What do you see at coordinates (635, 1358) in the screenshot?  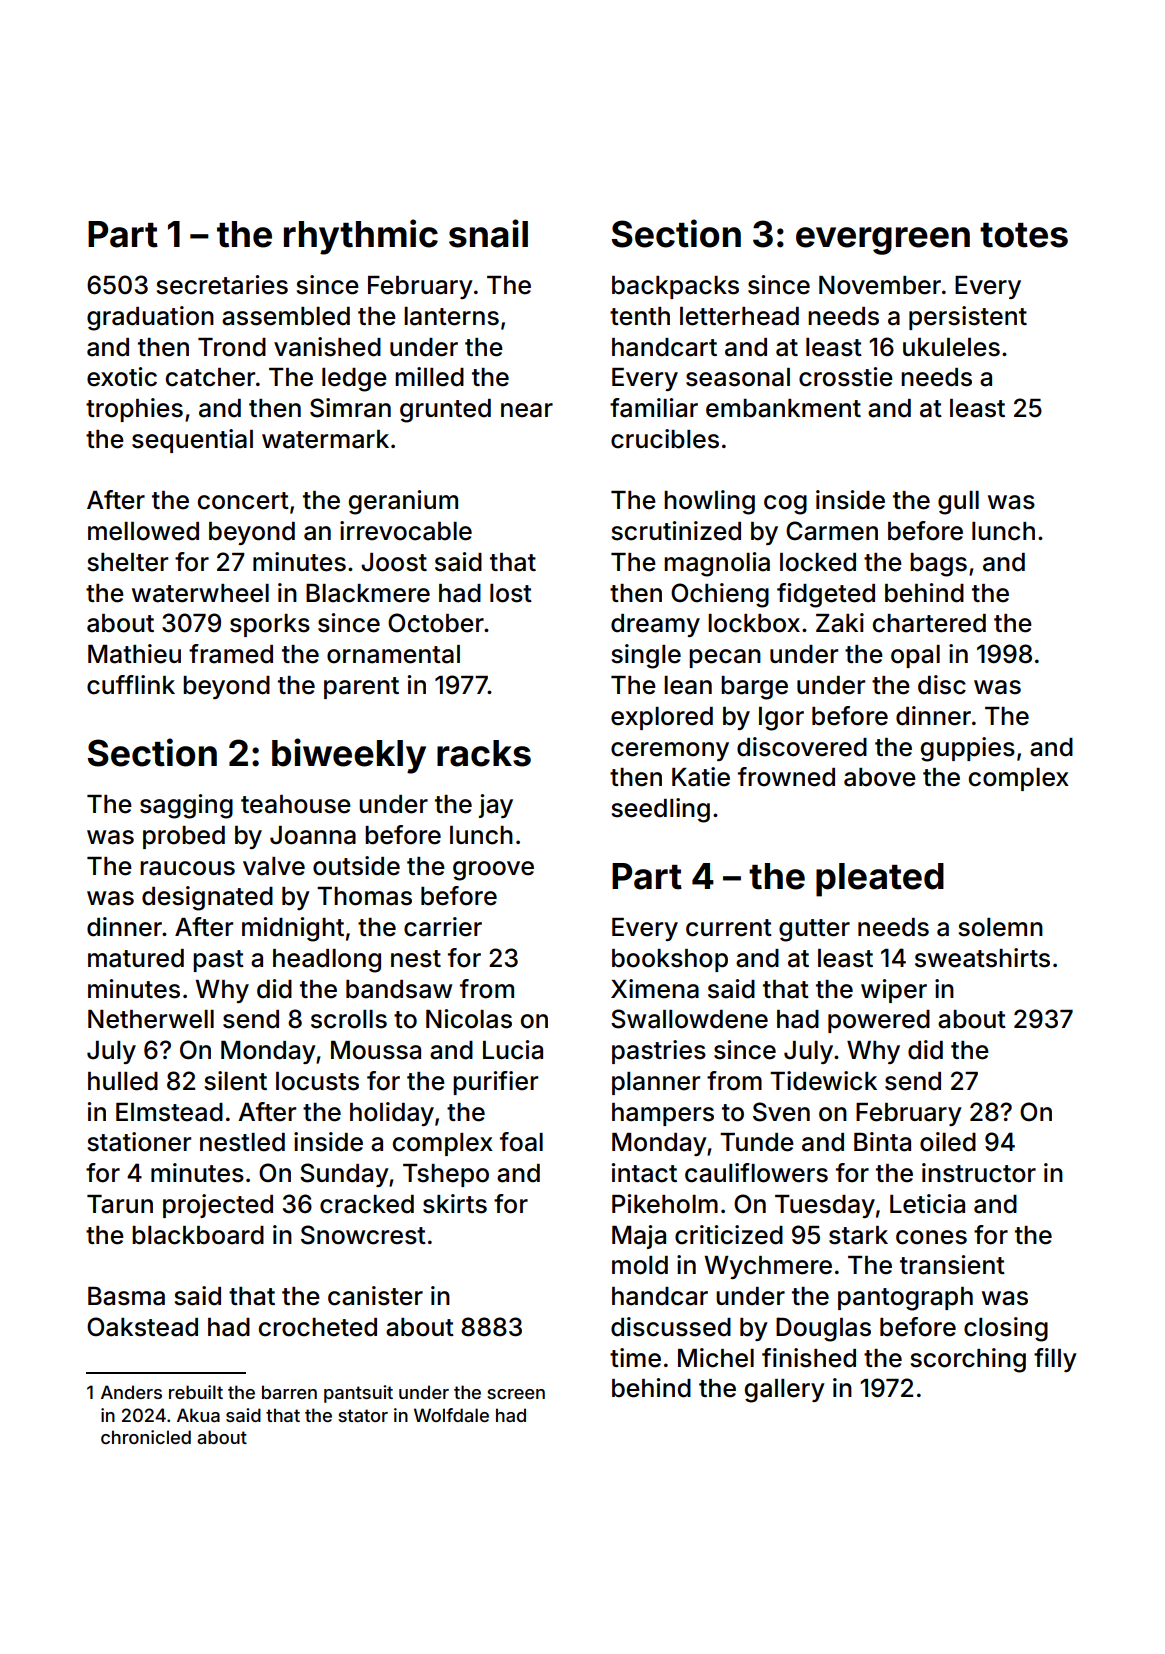 I see `time` at bounding box center [635, 1358].
